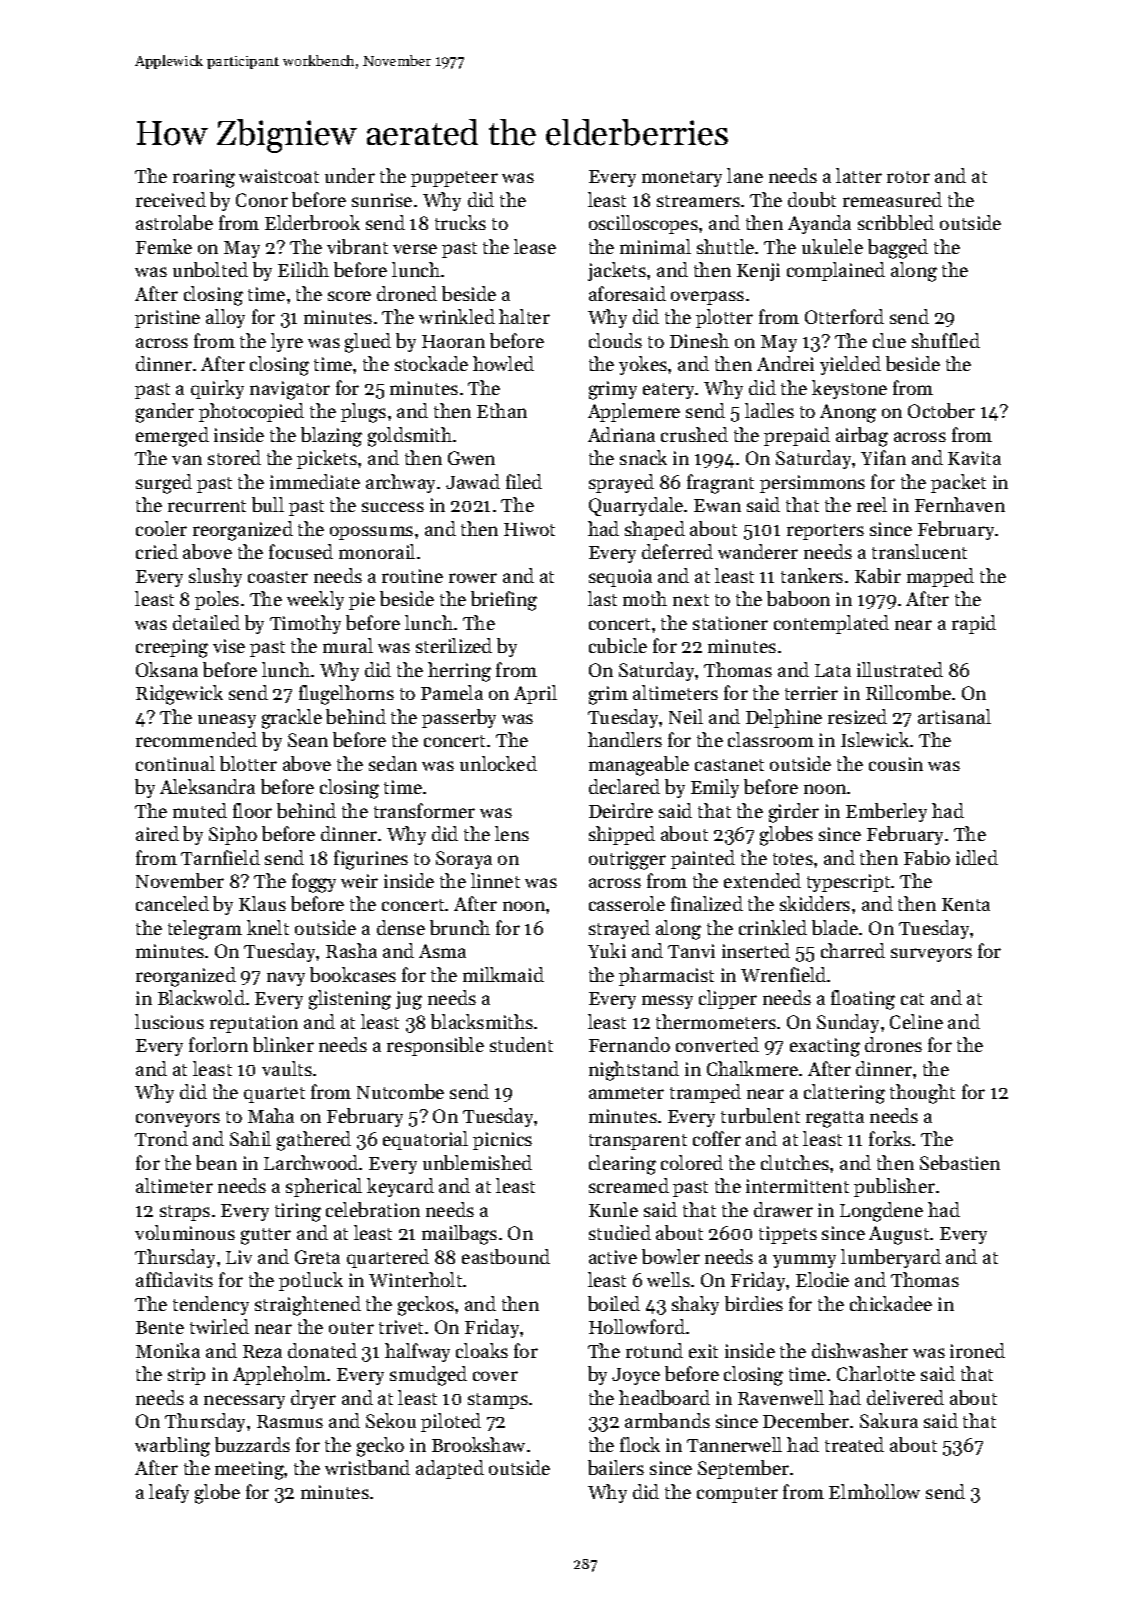 Image resolution: width=1146 pixels, height=1621 pixels. Describe the element at coordinates (931, 955) in the image. I see `surveyors` at that location.
